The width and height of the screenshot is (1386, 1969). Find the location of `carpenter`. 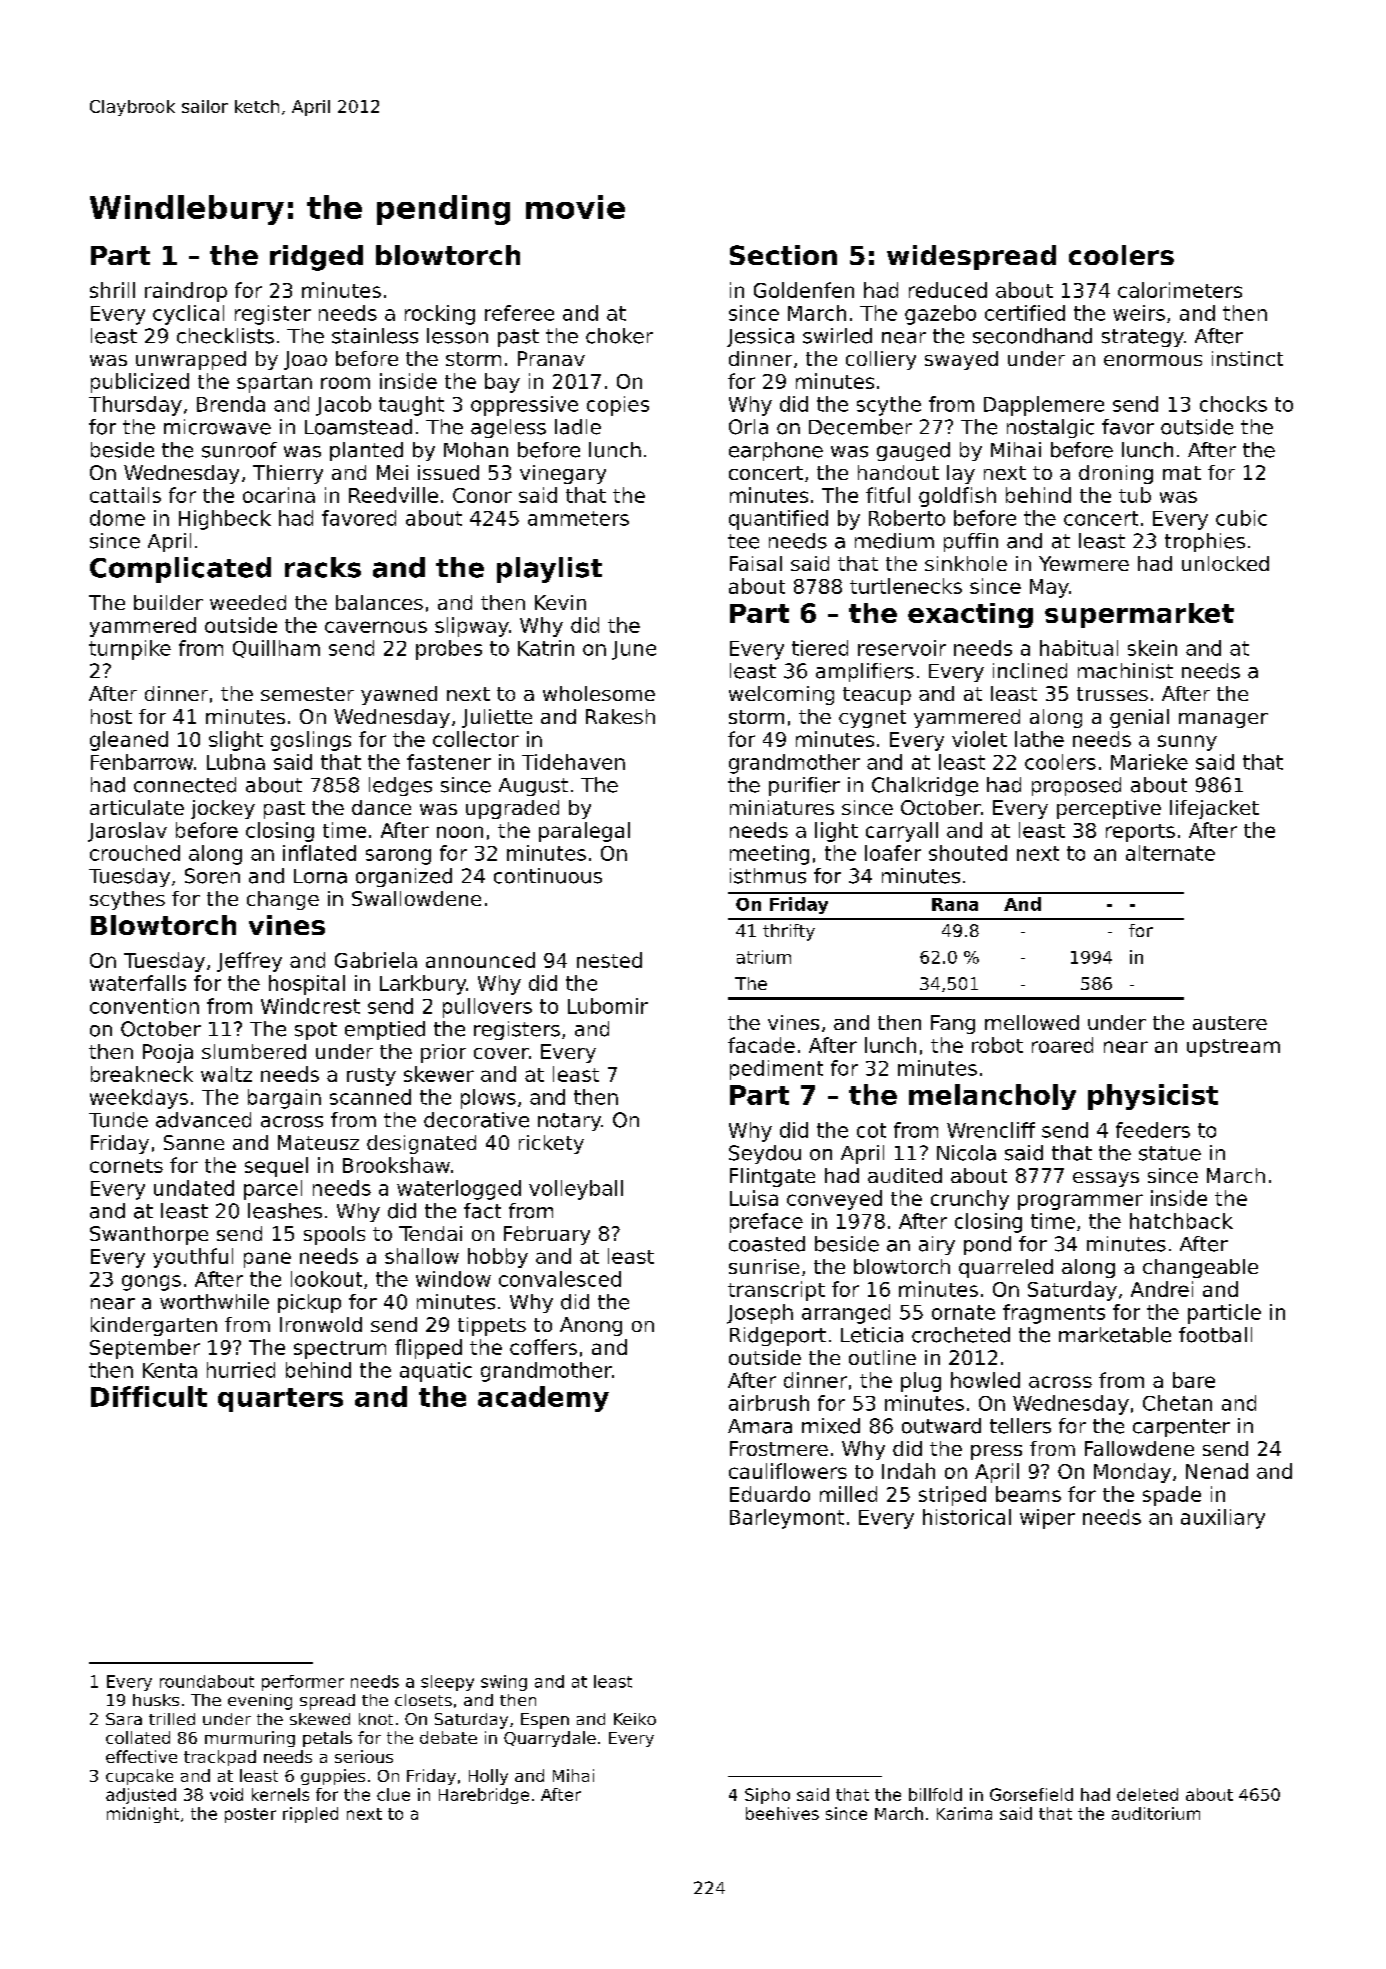

carpenter is located at coordinates (1181, 1428).
